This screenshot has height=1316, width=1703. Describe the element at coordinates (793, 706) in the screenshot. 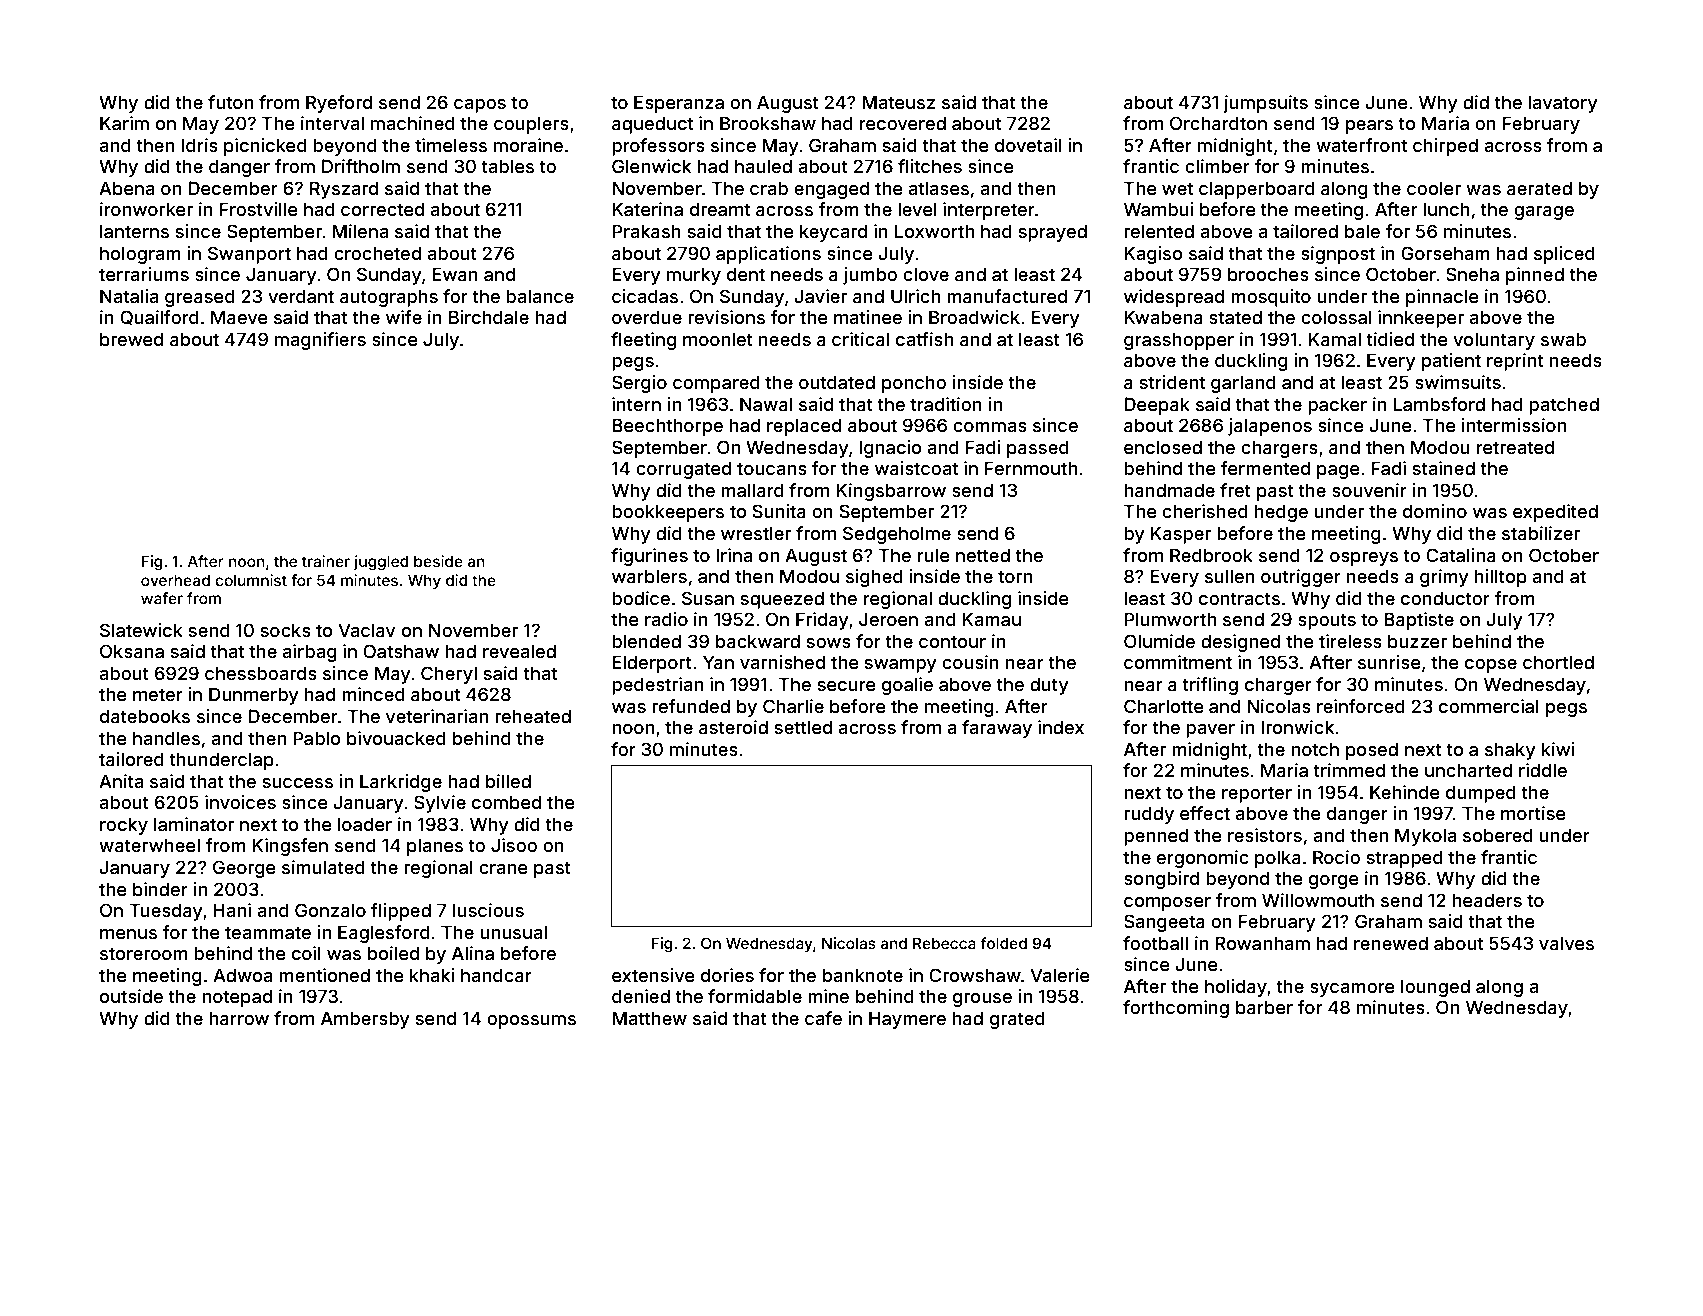

I see `Charlie` at that location.
